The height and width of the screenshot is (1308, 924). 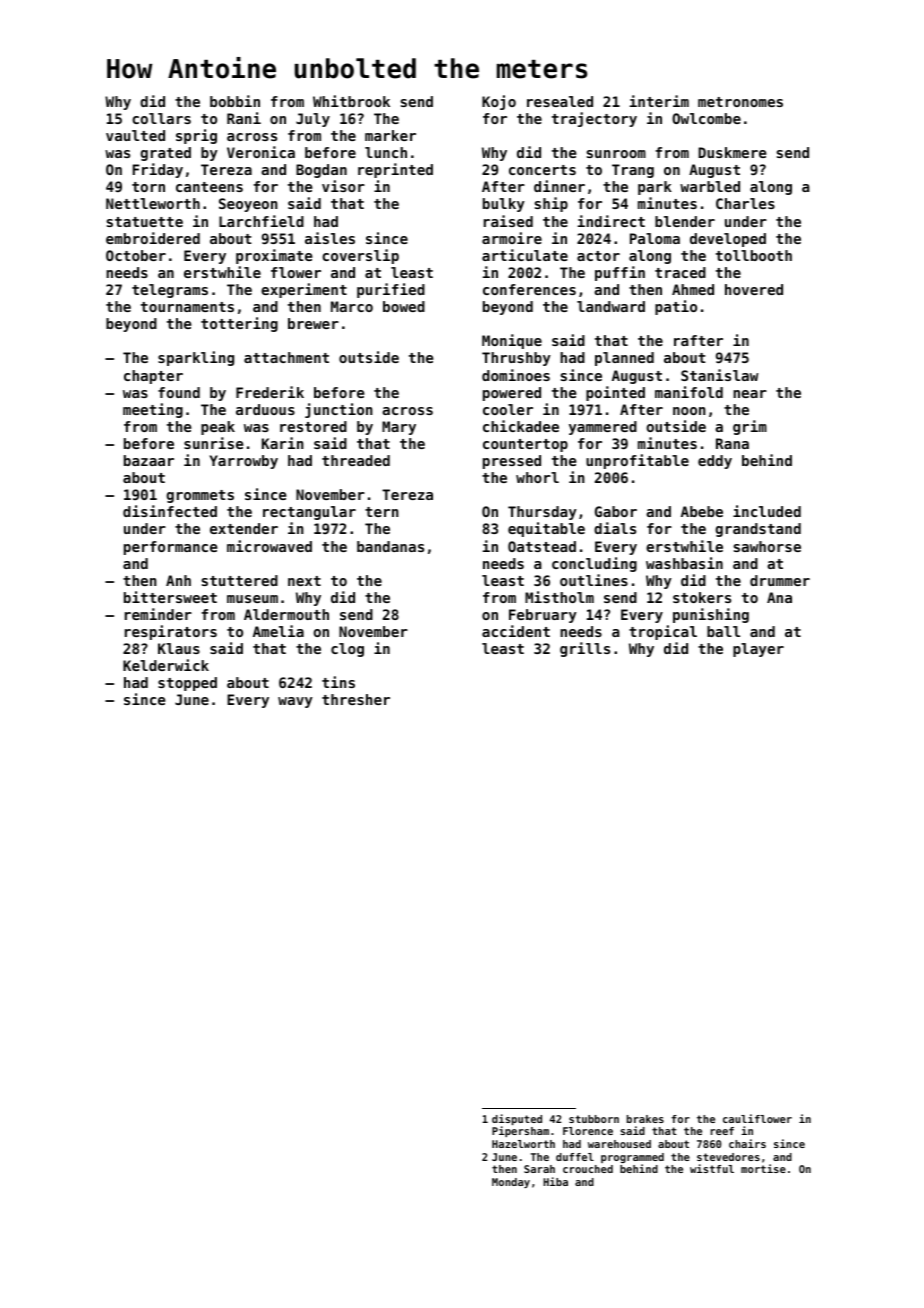 I want to click on Monday, so click(x=511, y=1183).
